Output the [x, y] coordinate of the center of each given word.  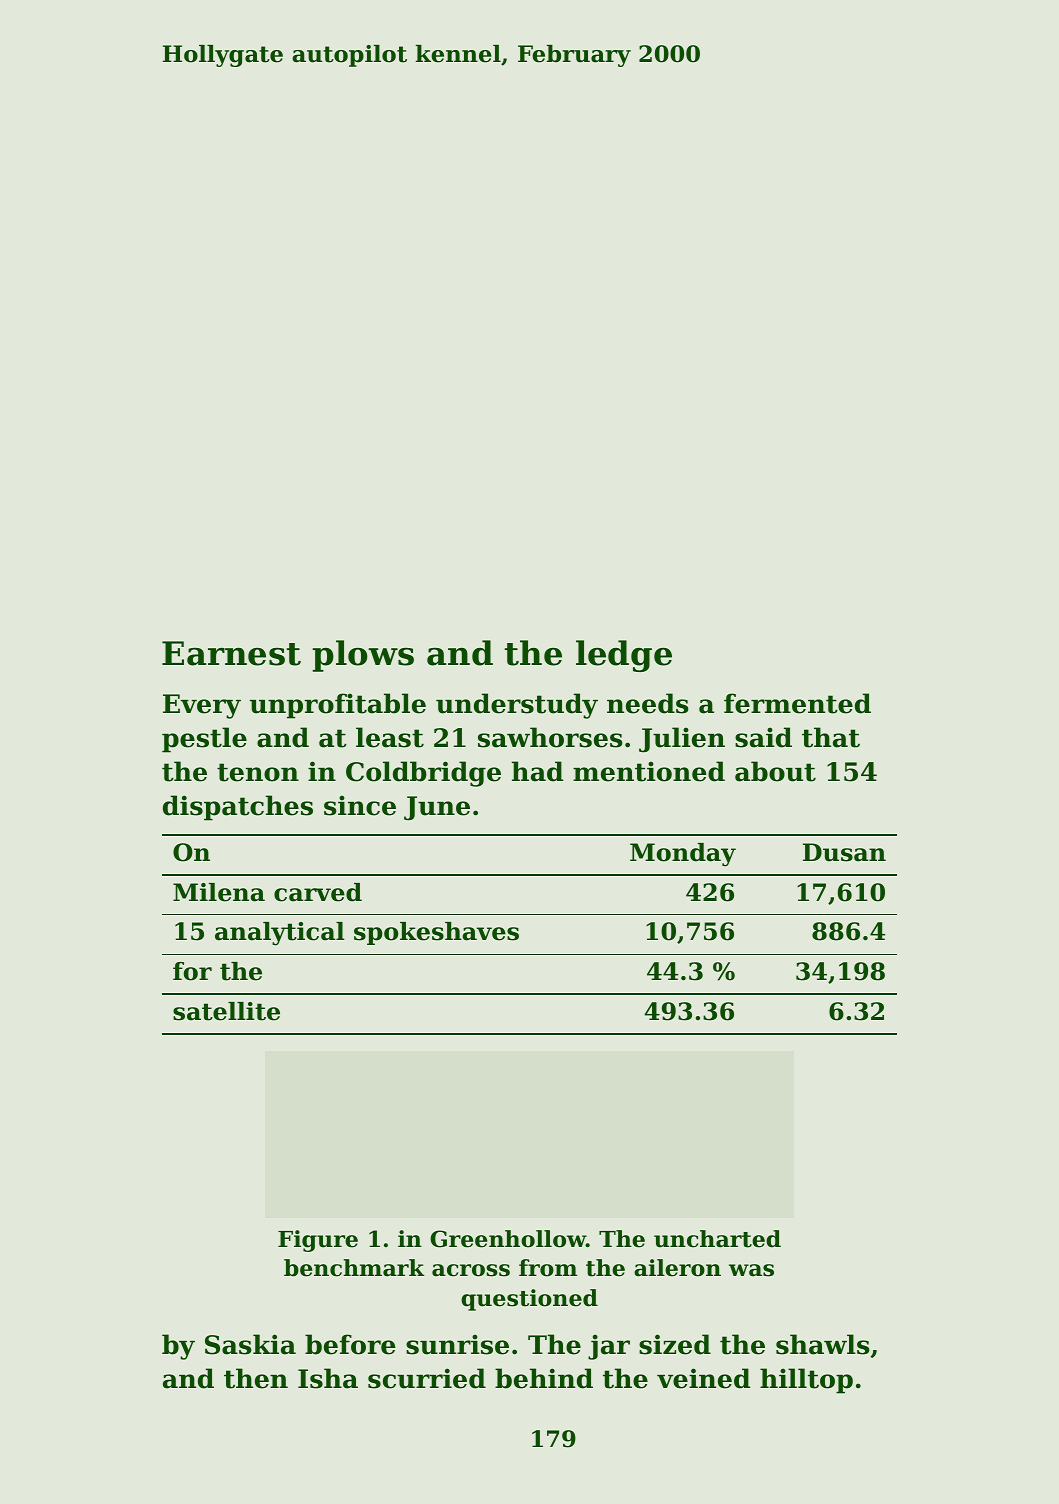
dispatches [238, 808]
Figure [318, 1241]
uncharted [717, 1239]
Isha [328, 1378]
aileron [677, 1268]
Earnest [231, 653]
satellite [226, 1011]
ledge [624, 656]
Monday [683, 855]
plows [363, 656]
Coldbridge [423, 774]
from [548, 1268]
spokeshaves [436, 933]
